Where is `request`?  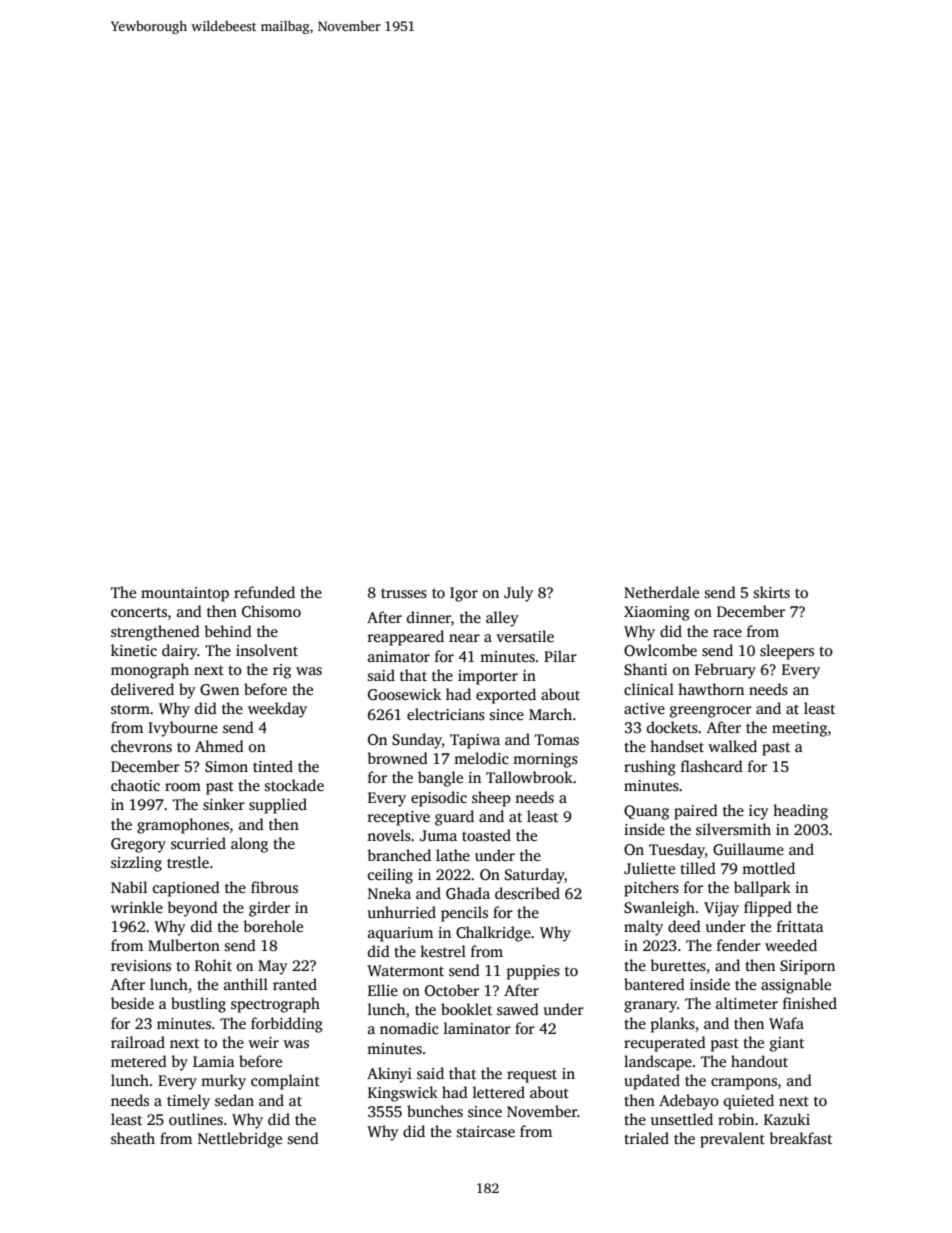
request is located at coordinates (532, 1076).
